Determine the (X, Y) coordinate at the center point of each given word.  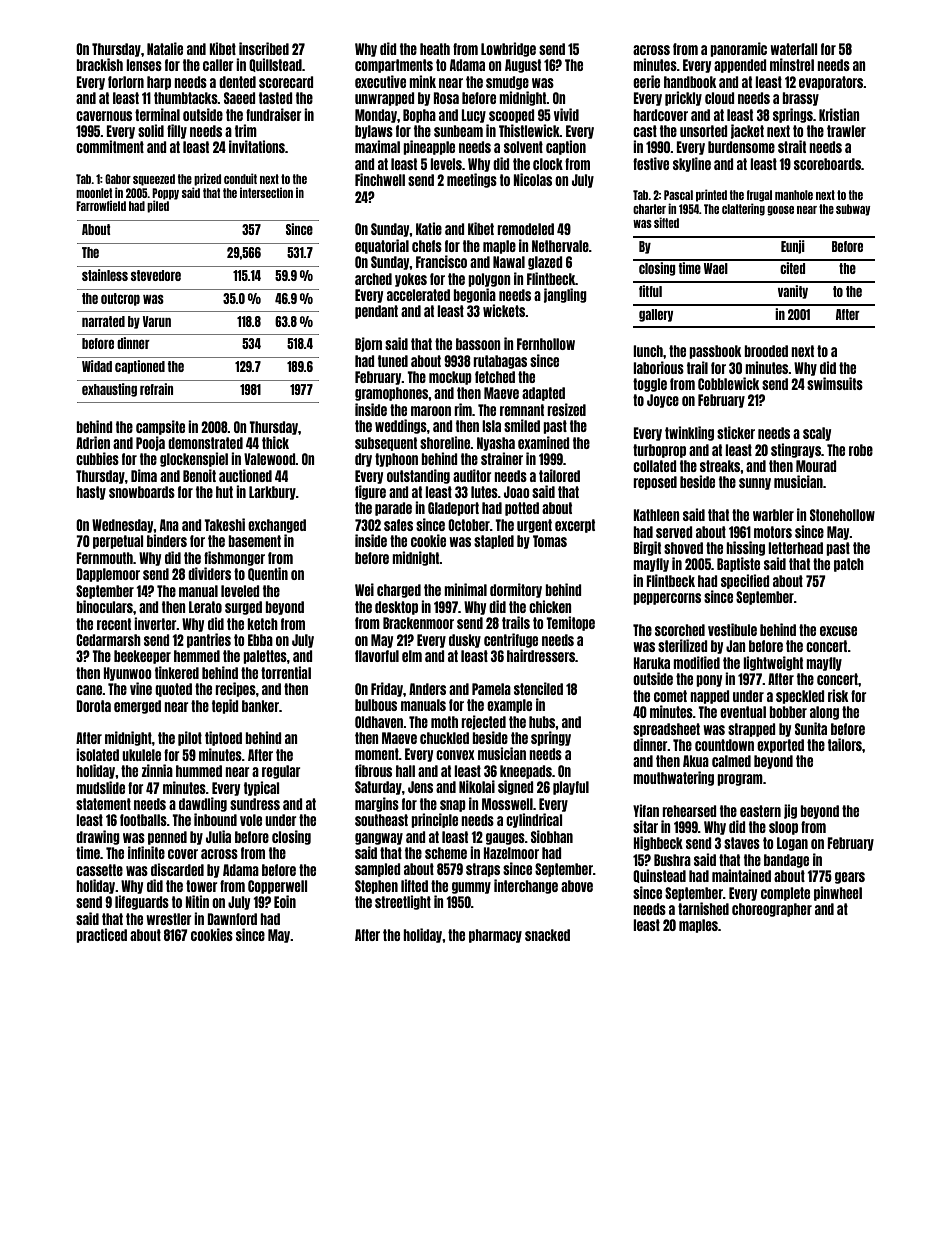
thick (275, 442)
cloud (720, 98)
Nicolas (532, 179)
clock (548, 164)
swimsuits (835, 383)
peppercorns (667, 599)
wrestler (169, 919)
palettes (265, 657)
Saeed (240, 98)
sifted (666, 222)
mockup (450, 378)
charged (399, 591)
